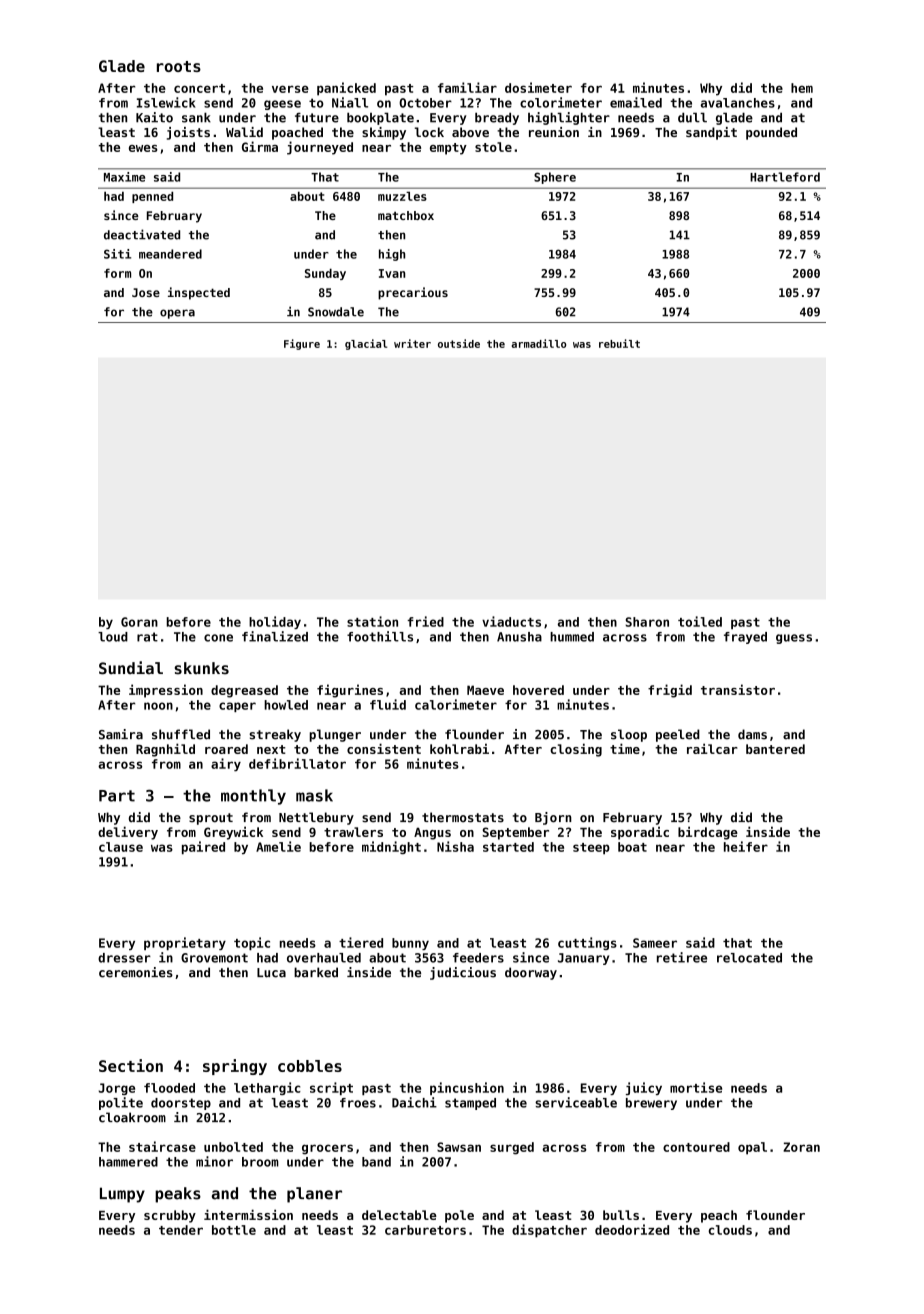  What do you see at coordinates (177, 314) in the page?
I see `opera` at bounding box center [177, 314].
